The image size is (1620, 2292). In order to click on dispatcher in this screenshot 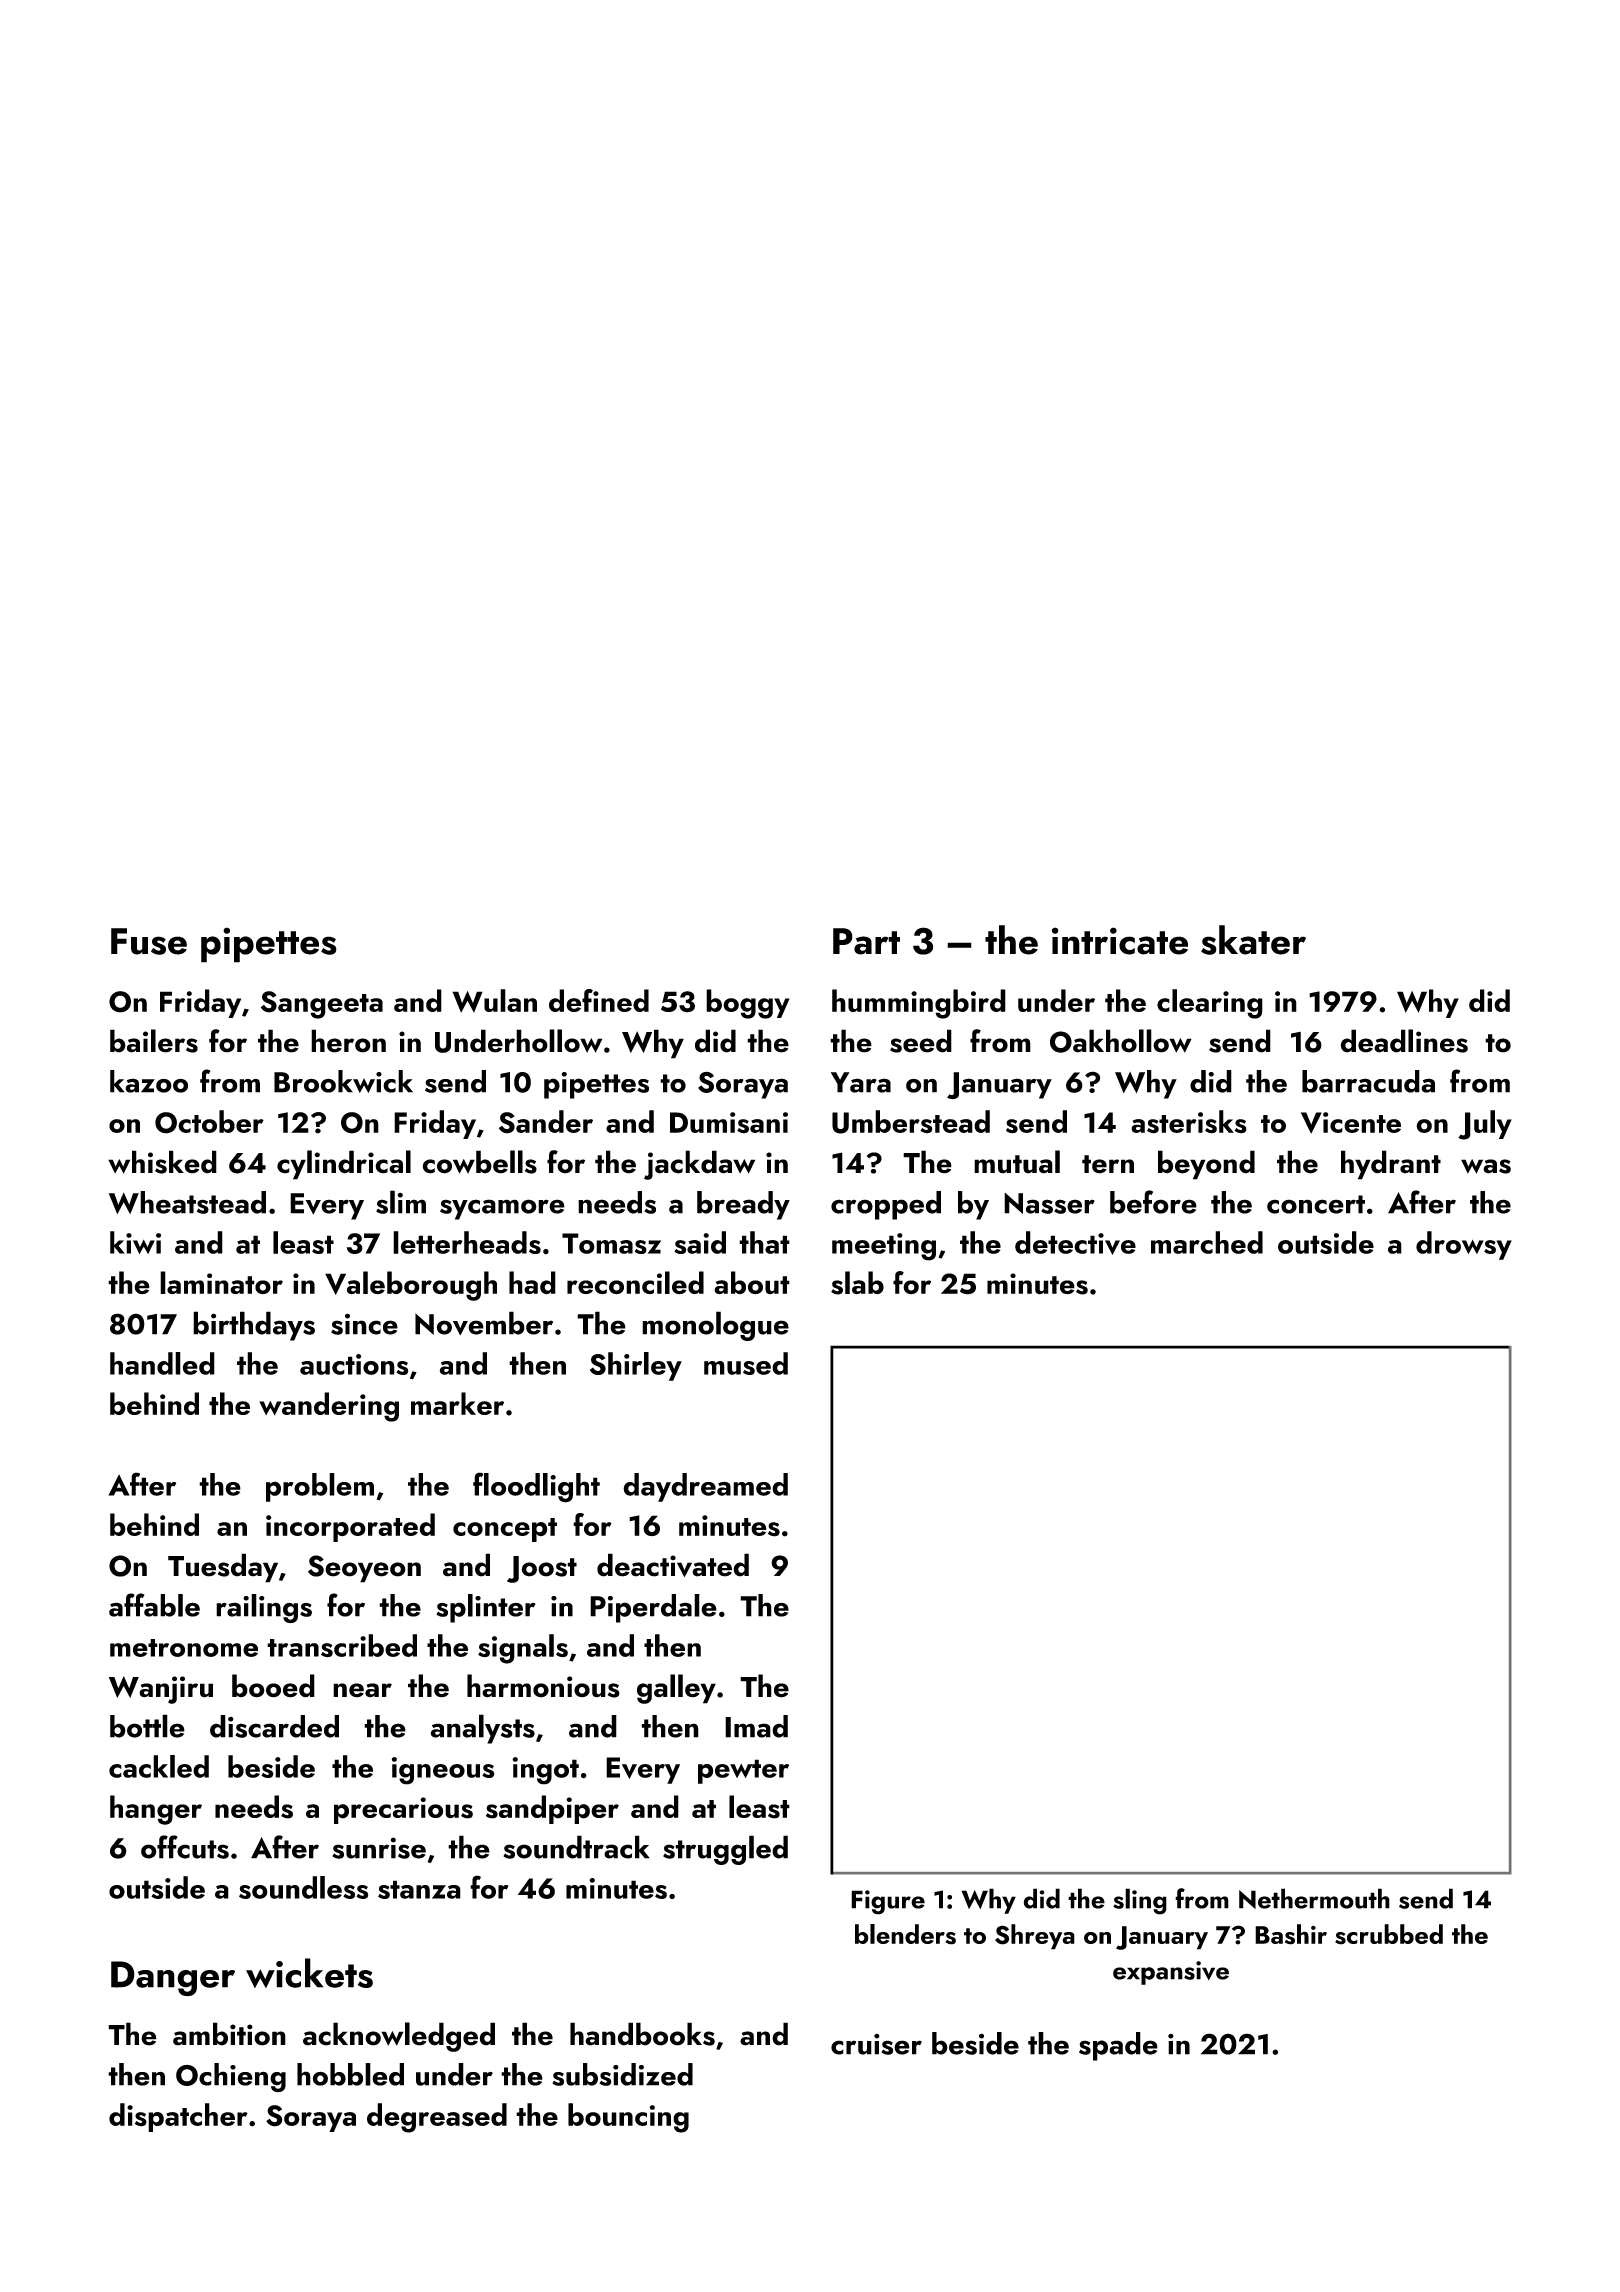, I will do `click(178, 2117)`.
